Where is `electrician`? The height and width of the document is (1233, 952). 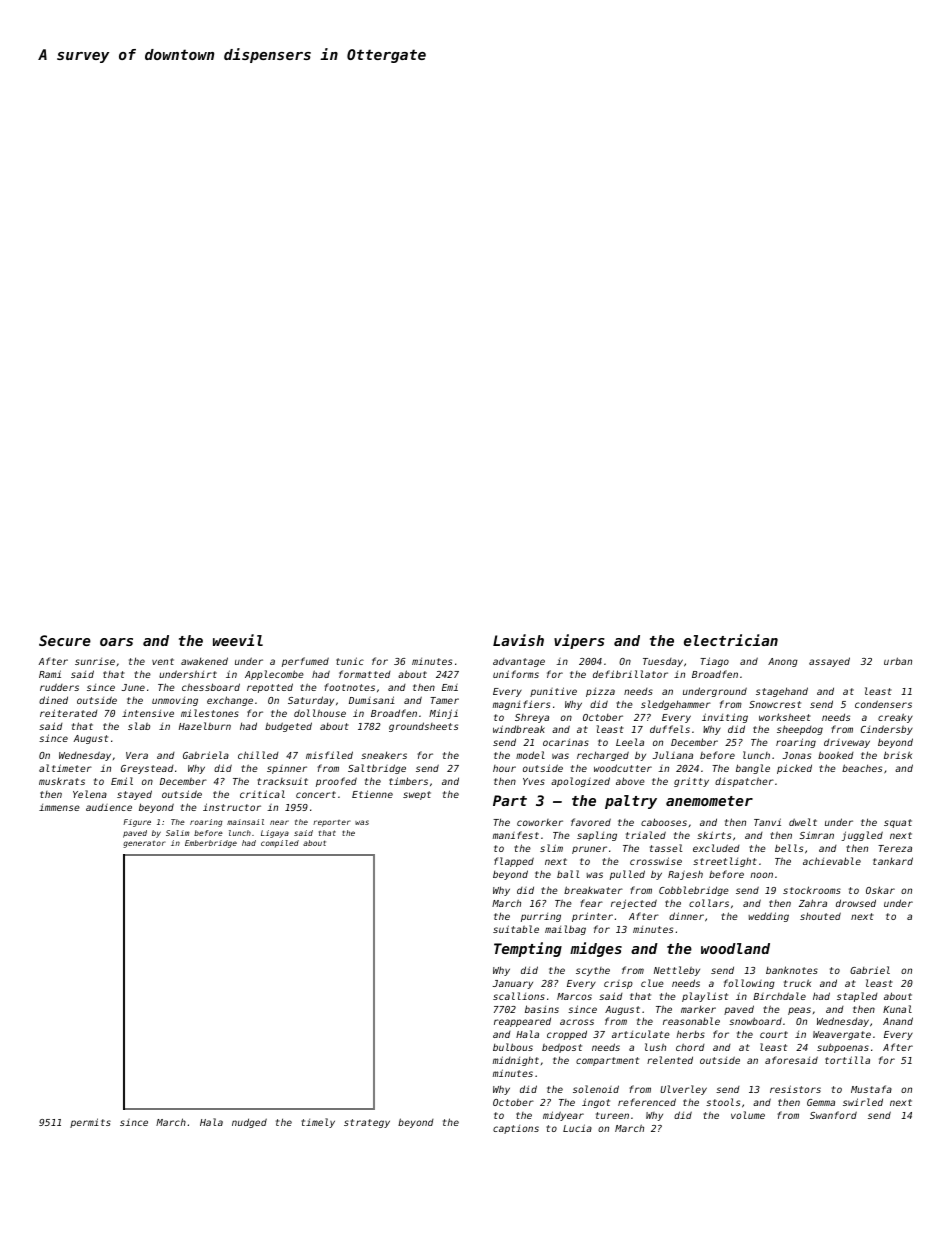
electrician is located at coordinates (731, 640).
